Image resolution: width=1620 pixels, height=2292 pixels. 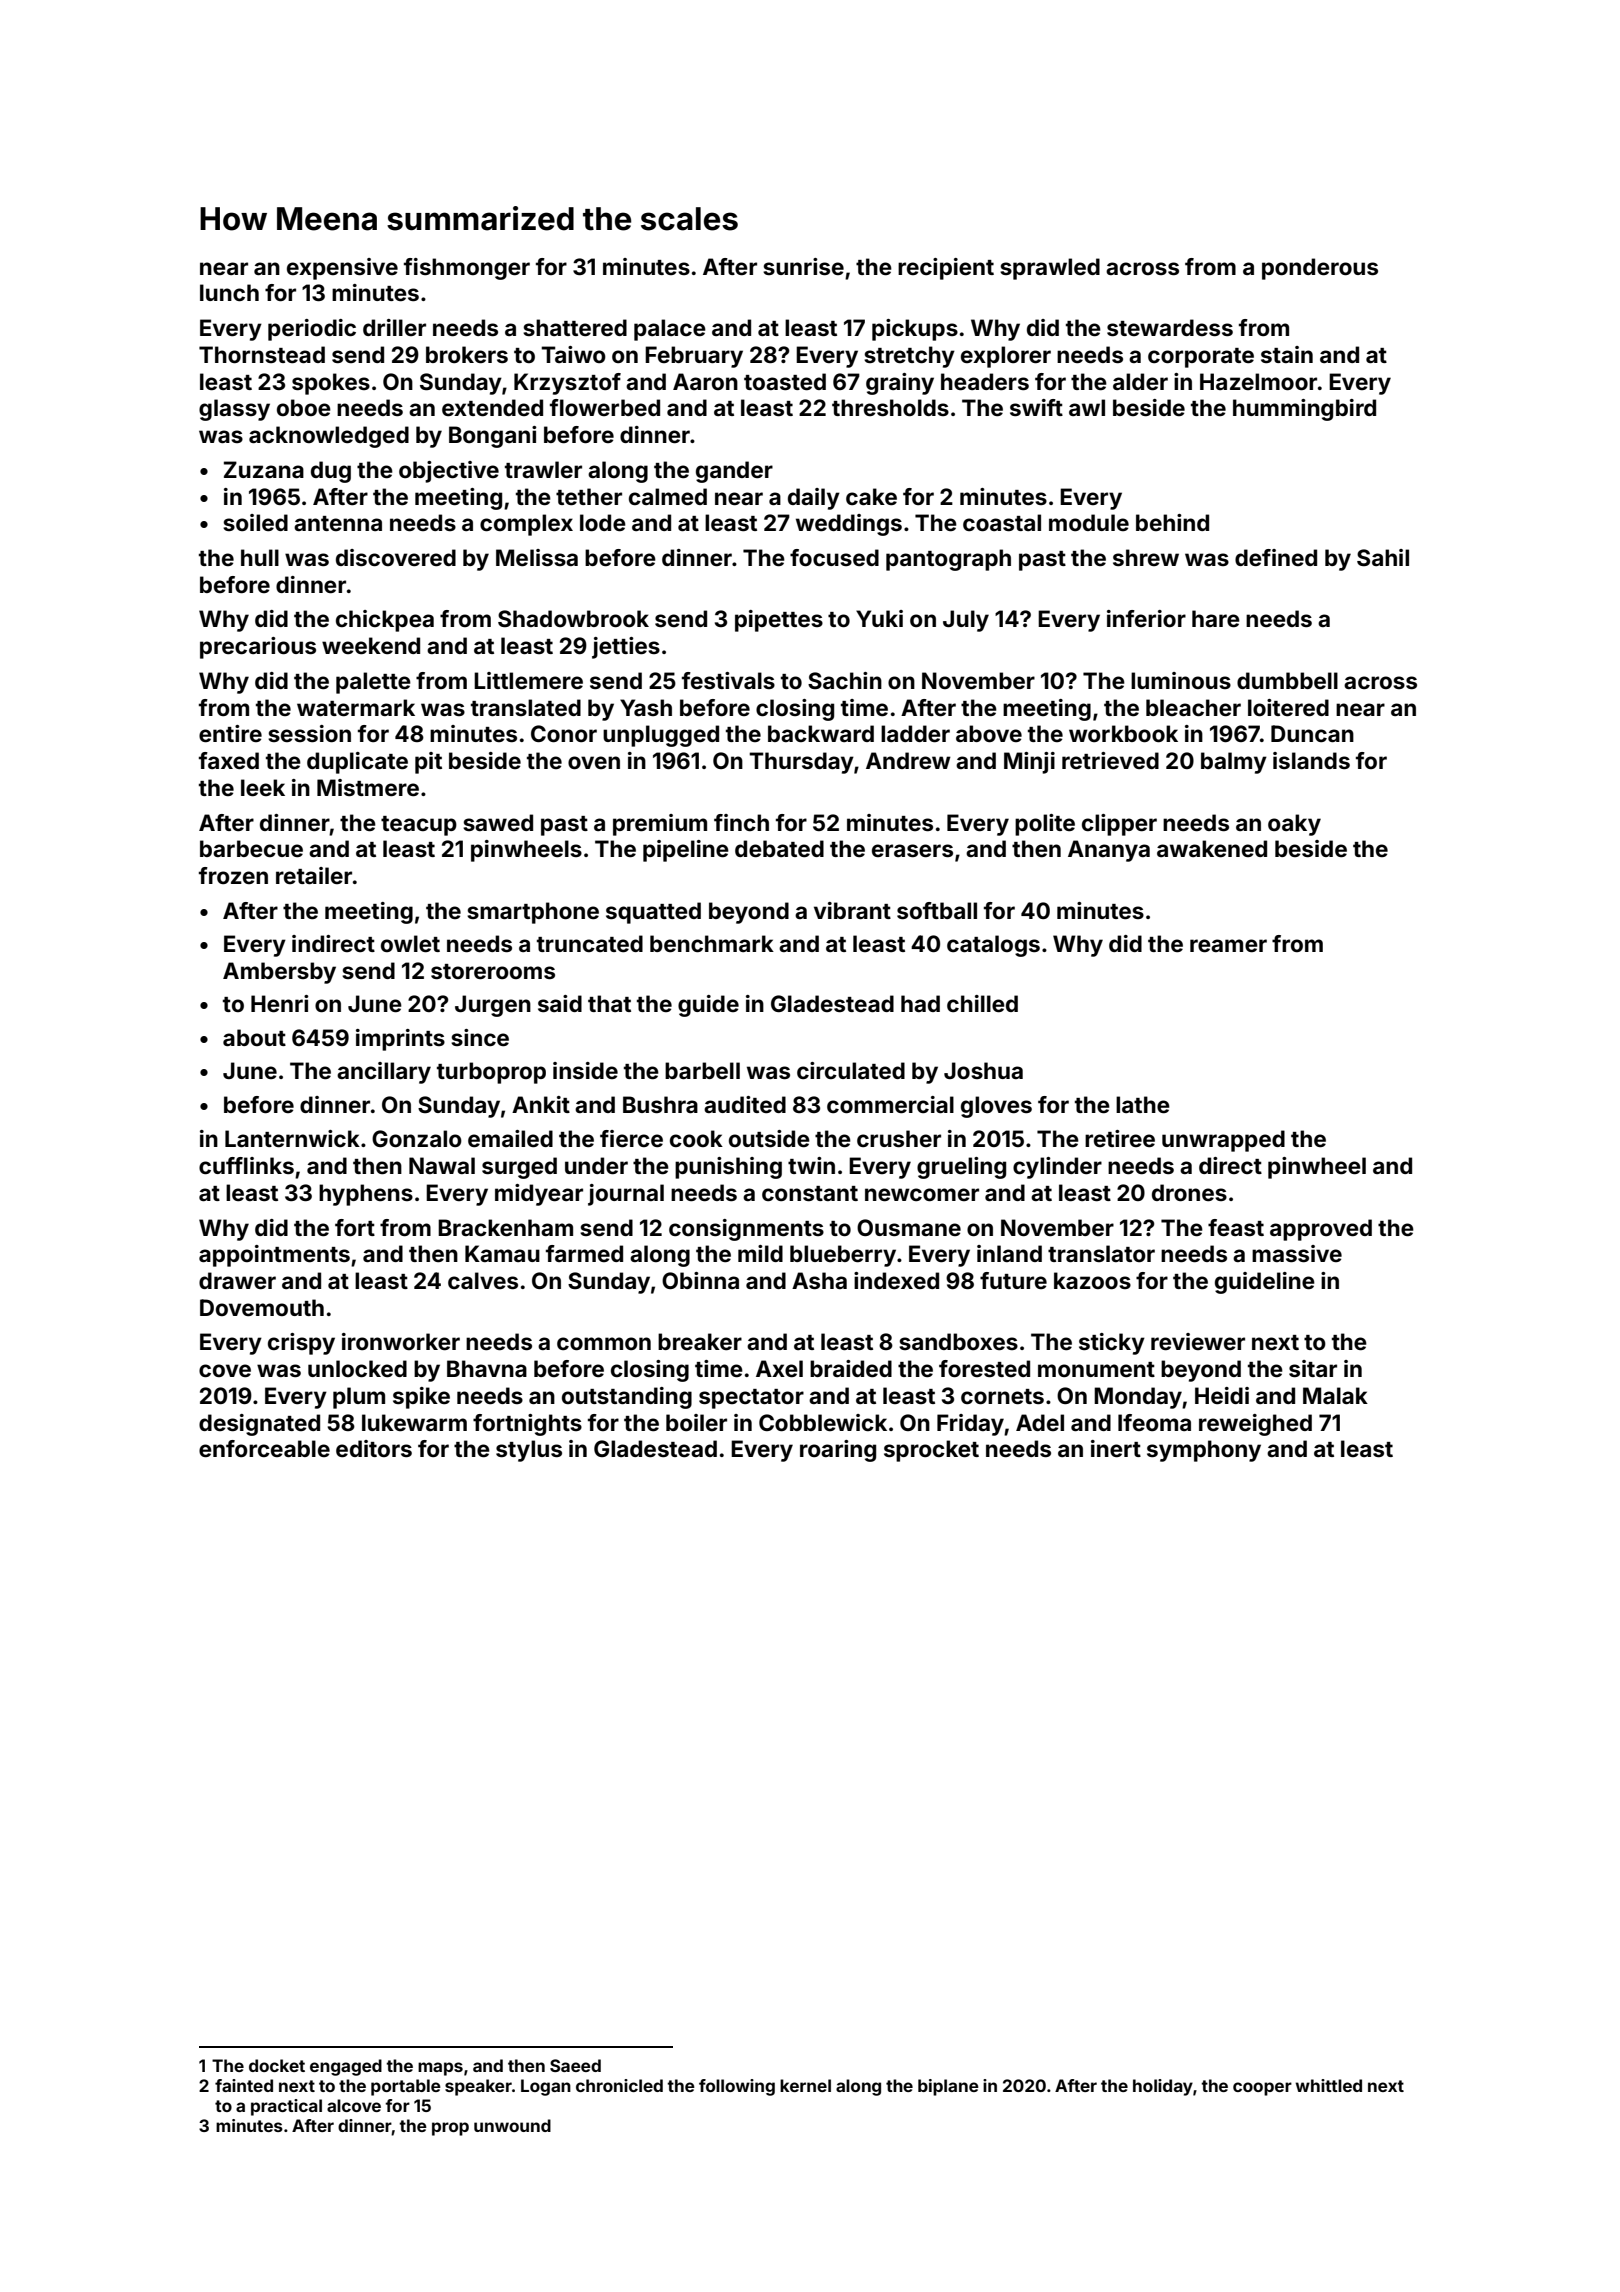 I want to click on that, so click(x=609, y=1003).
